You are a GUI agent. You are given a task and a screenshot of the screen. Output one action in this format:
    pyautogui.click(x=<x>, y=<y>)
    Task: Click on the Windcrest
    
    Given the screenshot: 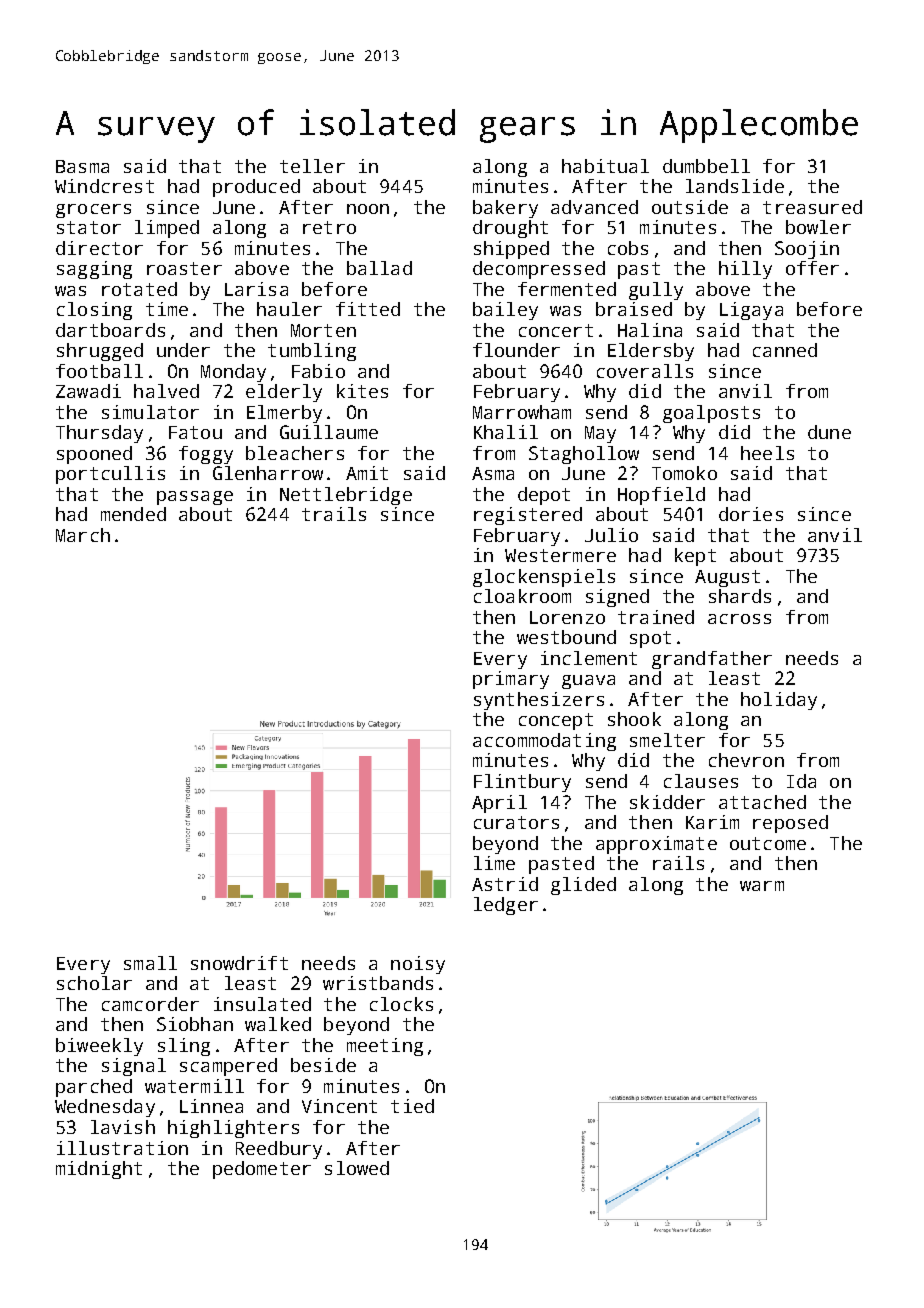 What is the action you would take?
    pyautogui.click(x=104, y=186)
